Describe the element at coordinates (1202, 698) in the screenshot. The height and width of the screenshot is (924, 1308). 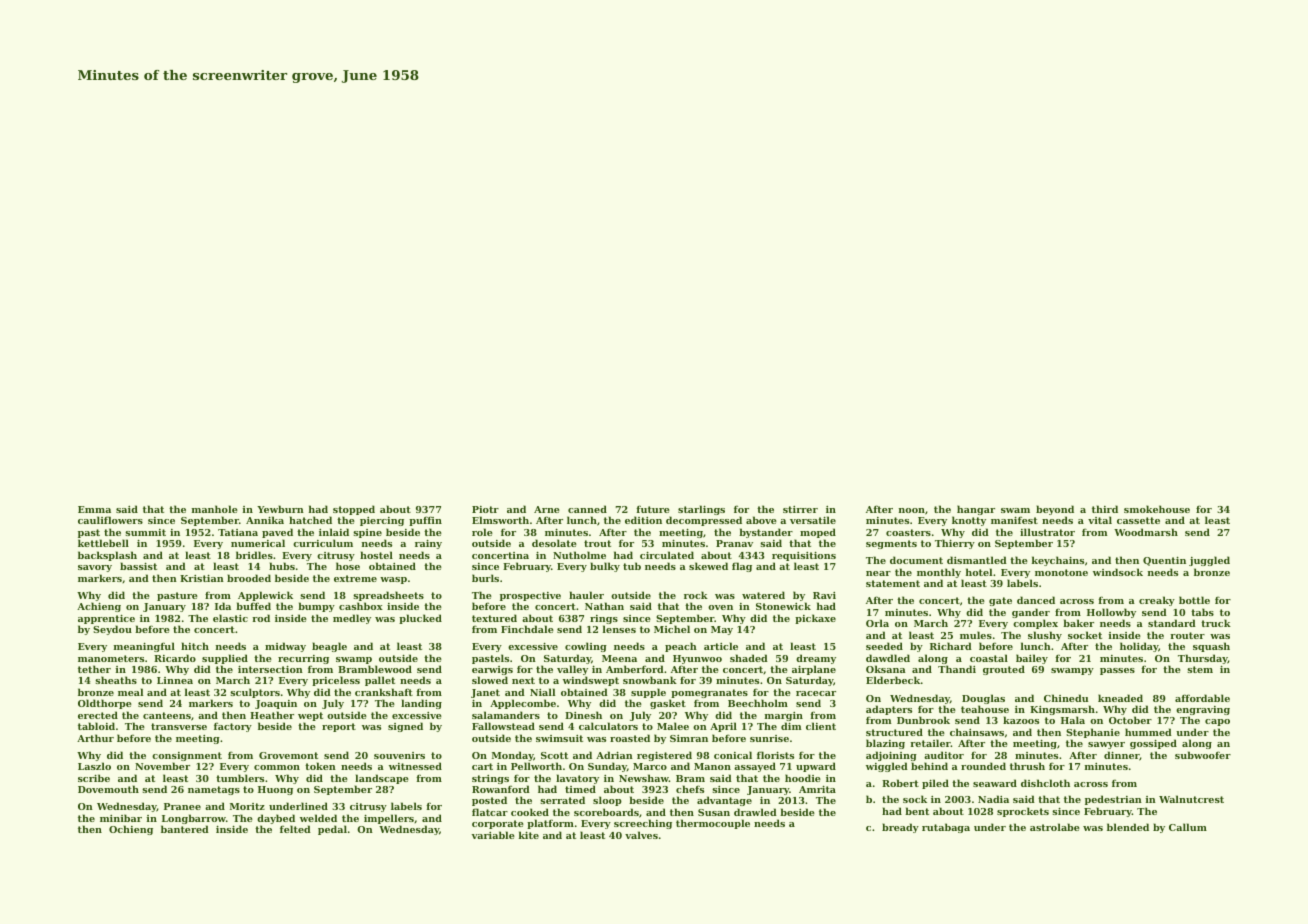
I see `affordable` at that location.
